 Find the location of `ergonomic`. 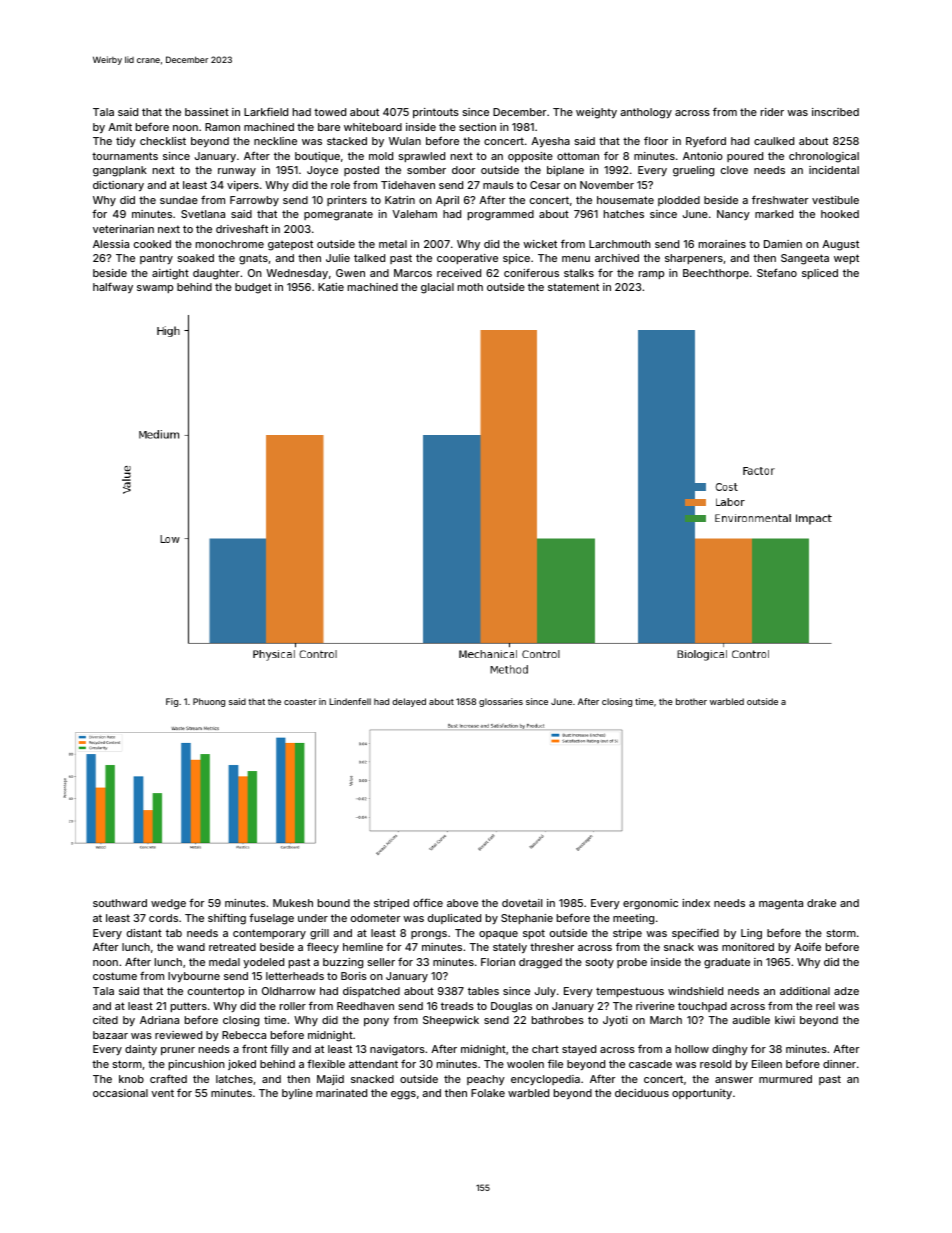

ergonomic is located at coordinates (650, 904).
